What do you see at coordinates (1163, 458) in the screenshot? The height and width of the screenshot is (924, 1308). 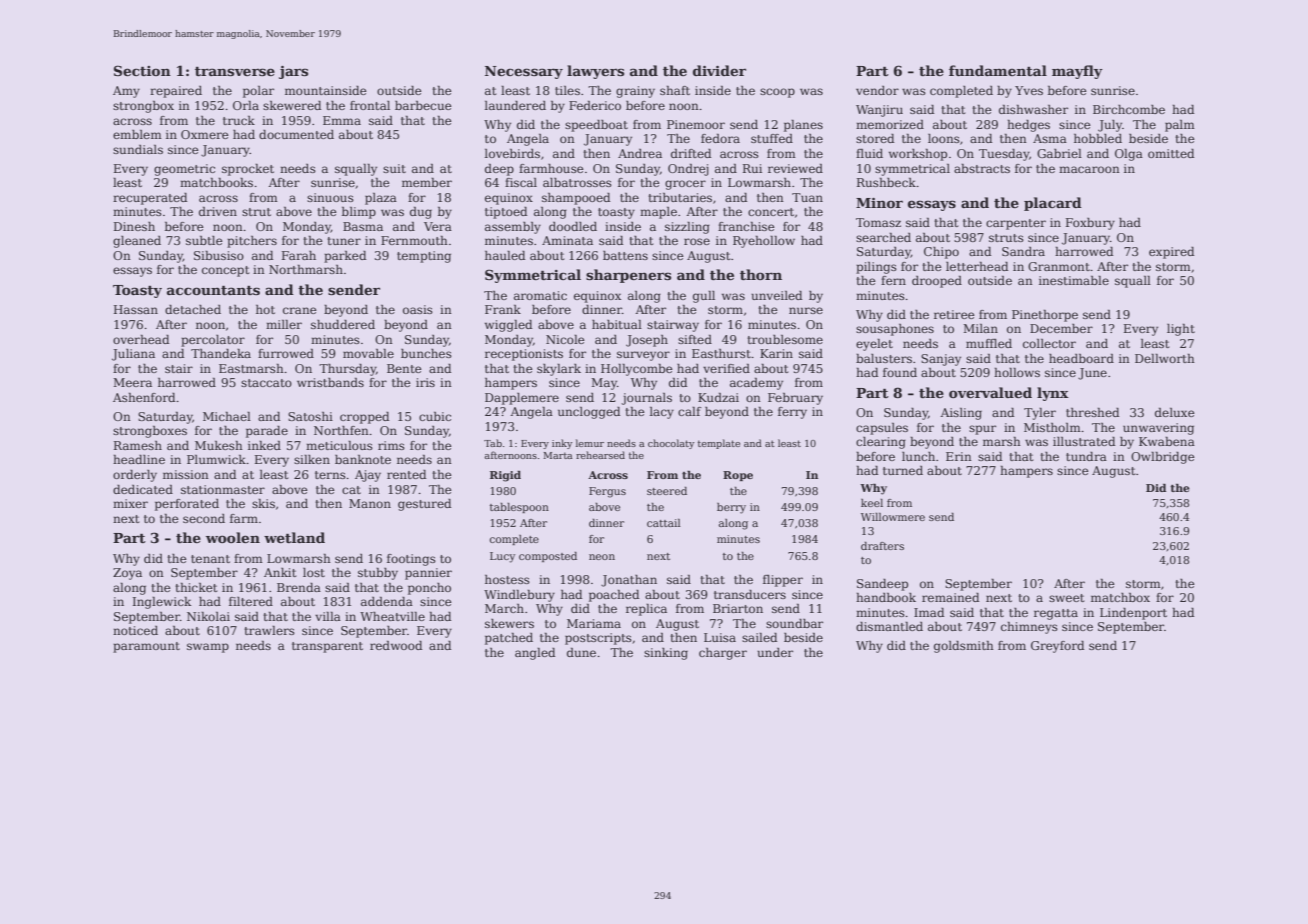 I see `Owlbridge` at bounding box center [1163, 458].
